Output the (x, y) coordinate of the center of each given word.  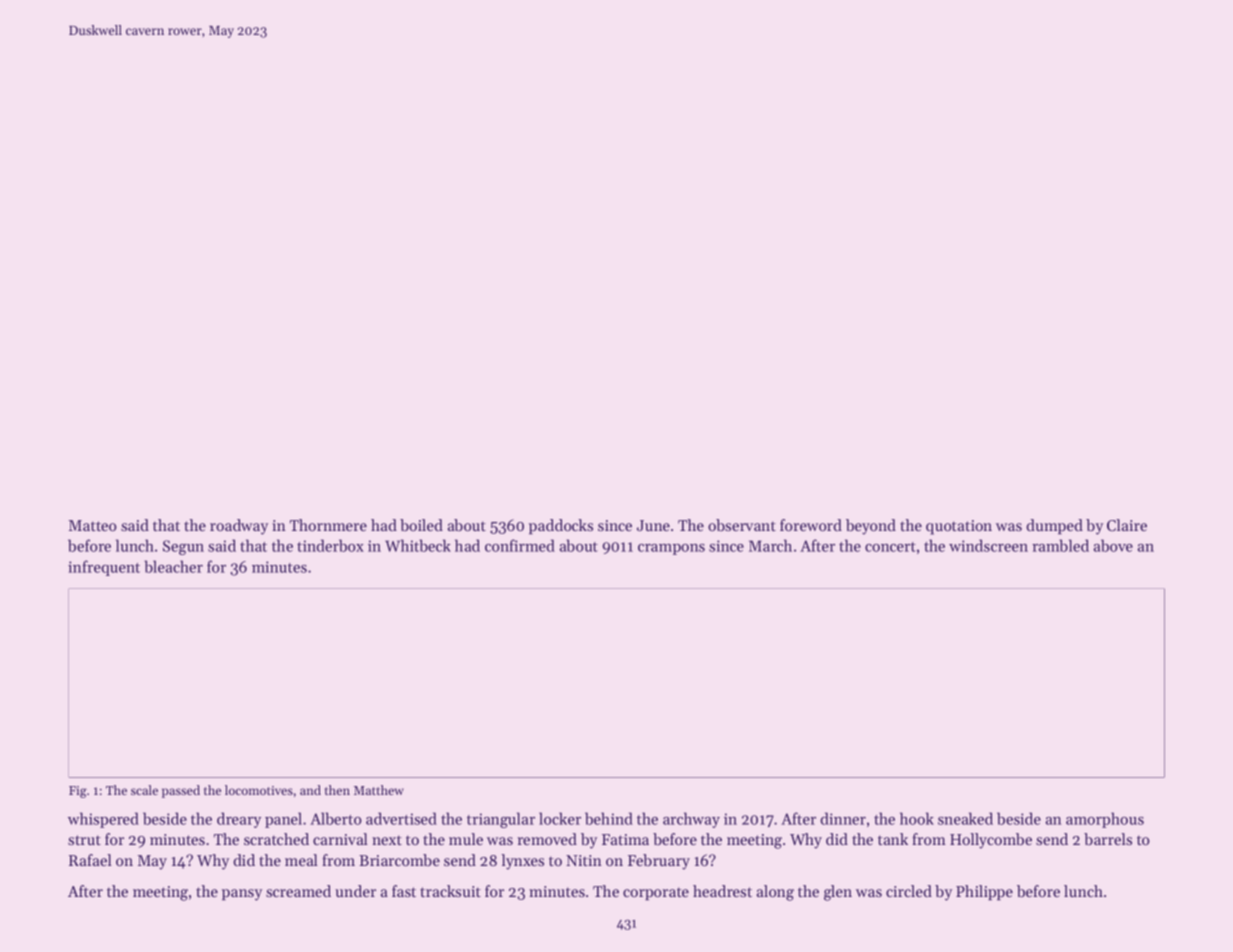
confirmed (520, 545)
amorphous (1105, 820)
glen (838, 893)
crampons (671, 549)
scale (144, 790)
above (1113, 545)
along (775, 893)
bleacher (173, 566)
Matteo (93, 525)
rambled (1060, 545)
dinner (843, 818)
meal (301, 860)
